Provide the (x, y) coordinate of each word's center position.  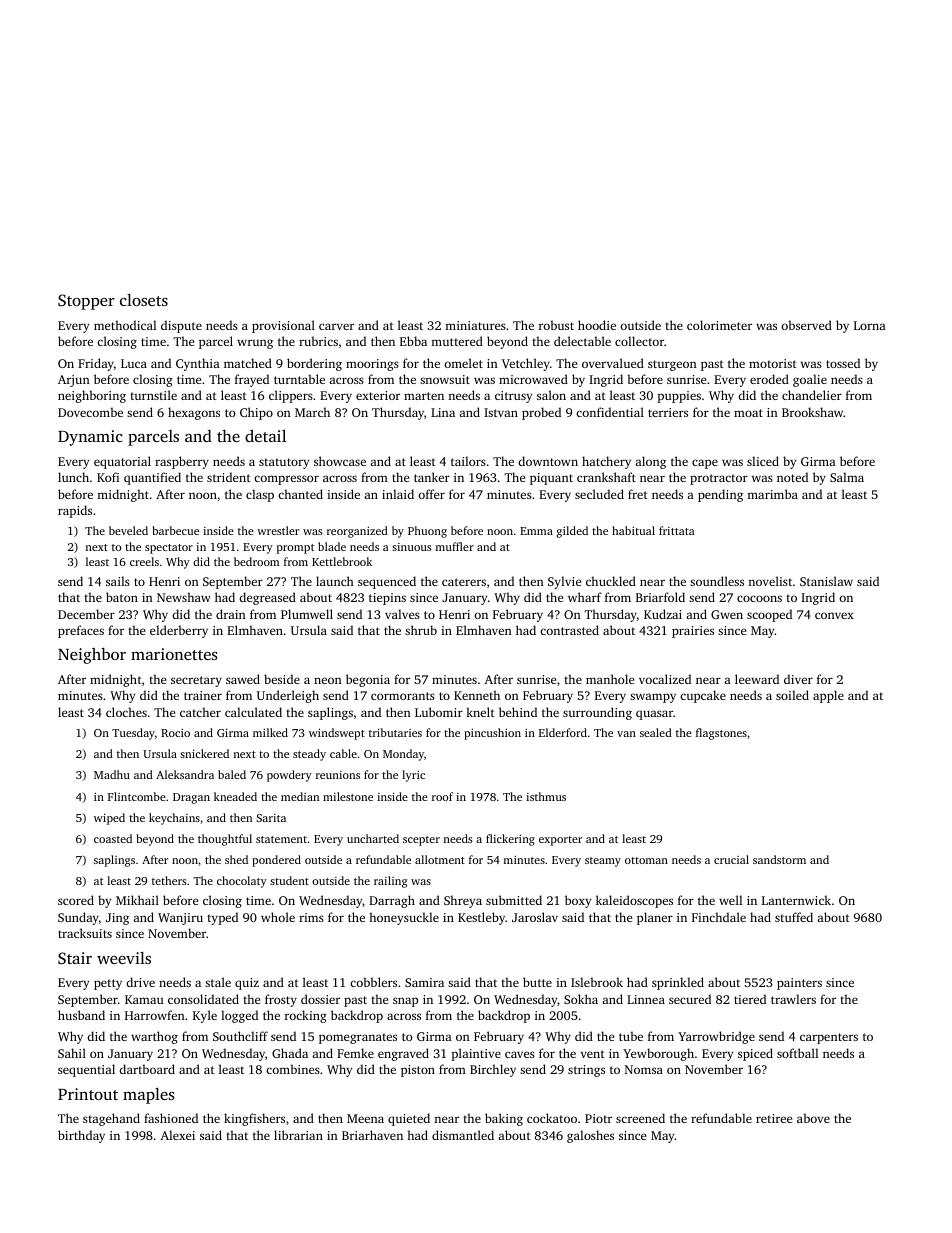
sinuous (411, 547)
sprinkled (678, 983)
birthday (81, 1136)
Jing (117, 919)
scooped (769, 615)
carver (336, 326)
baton (122, 597)
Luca (134, 363)
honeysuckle (404, 918)
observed (806, 325)
